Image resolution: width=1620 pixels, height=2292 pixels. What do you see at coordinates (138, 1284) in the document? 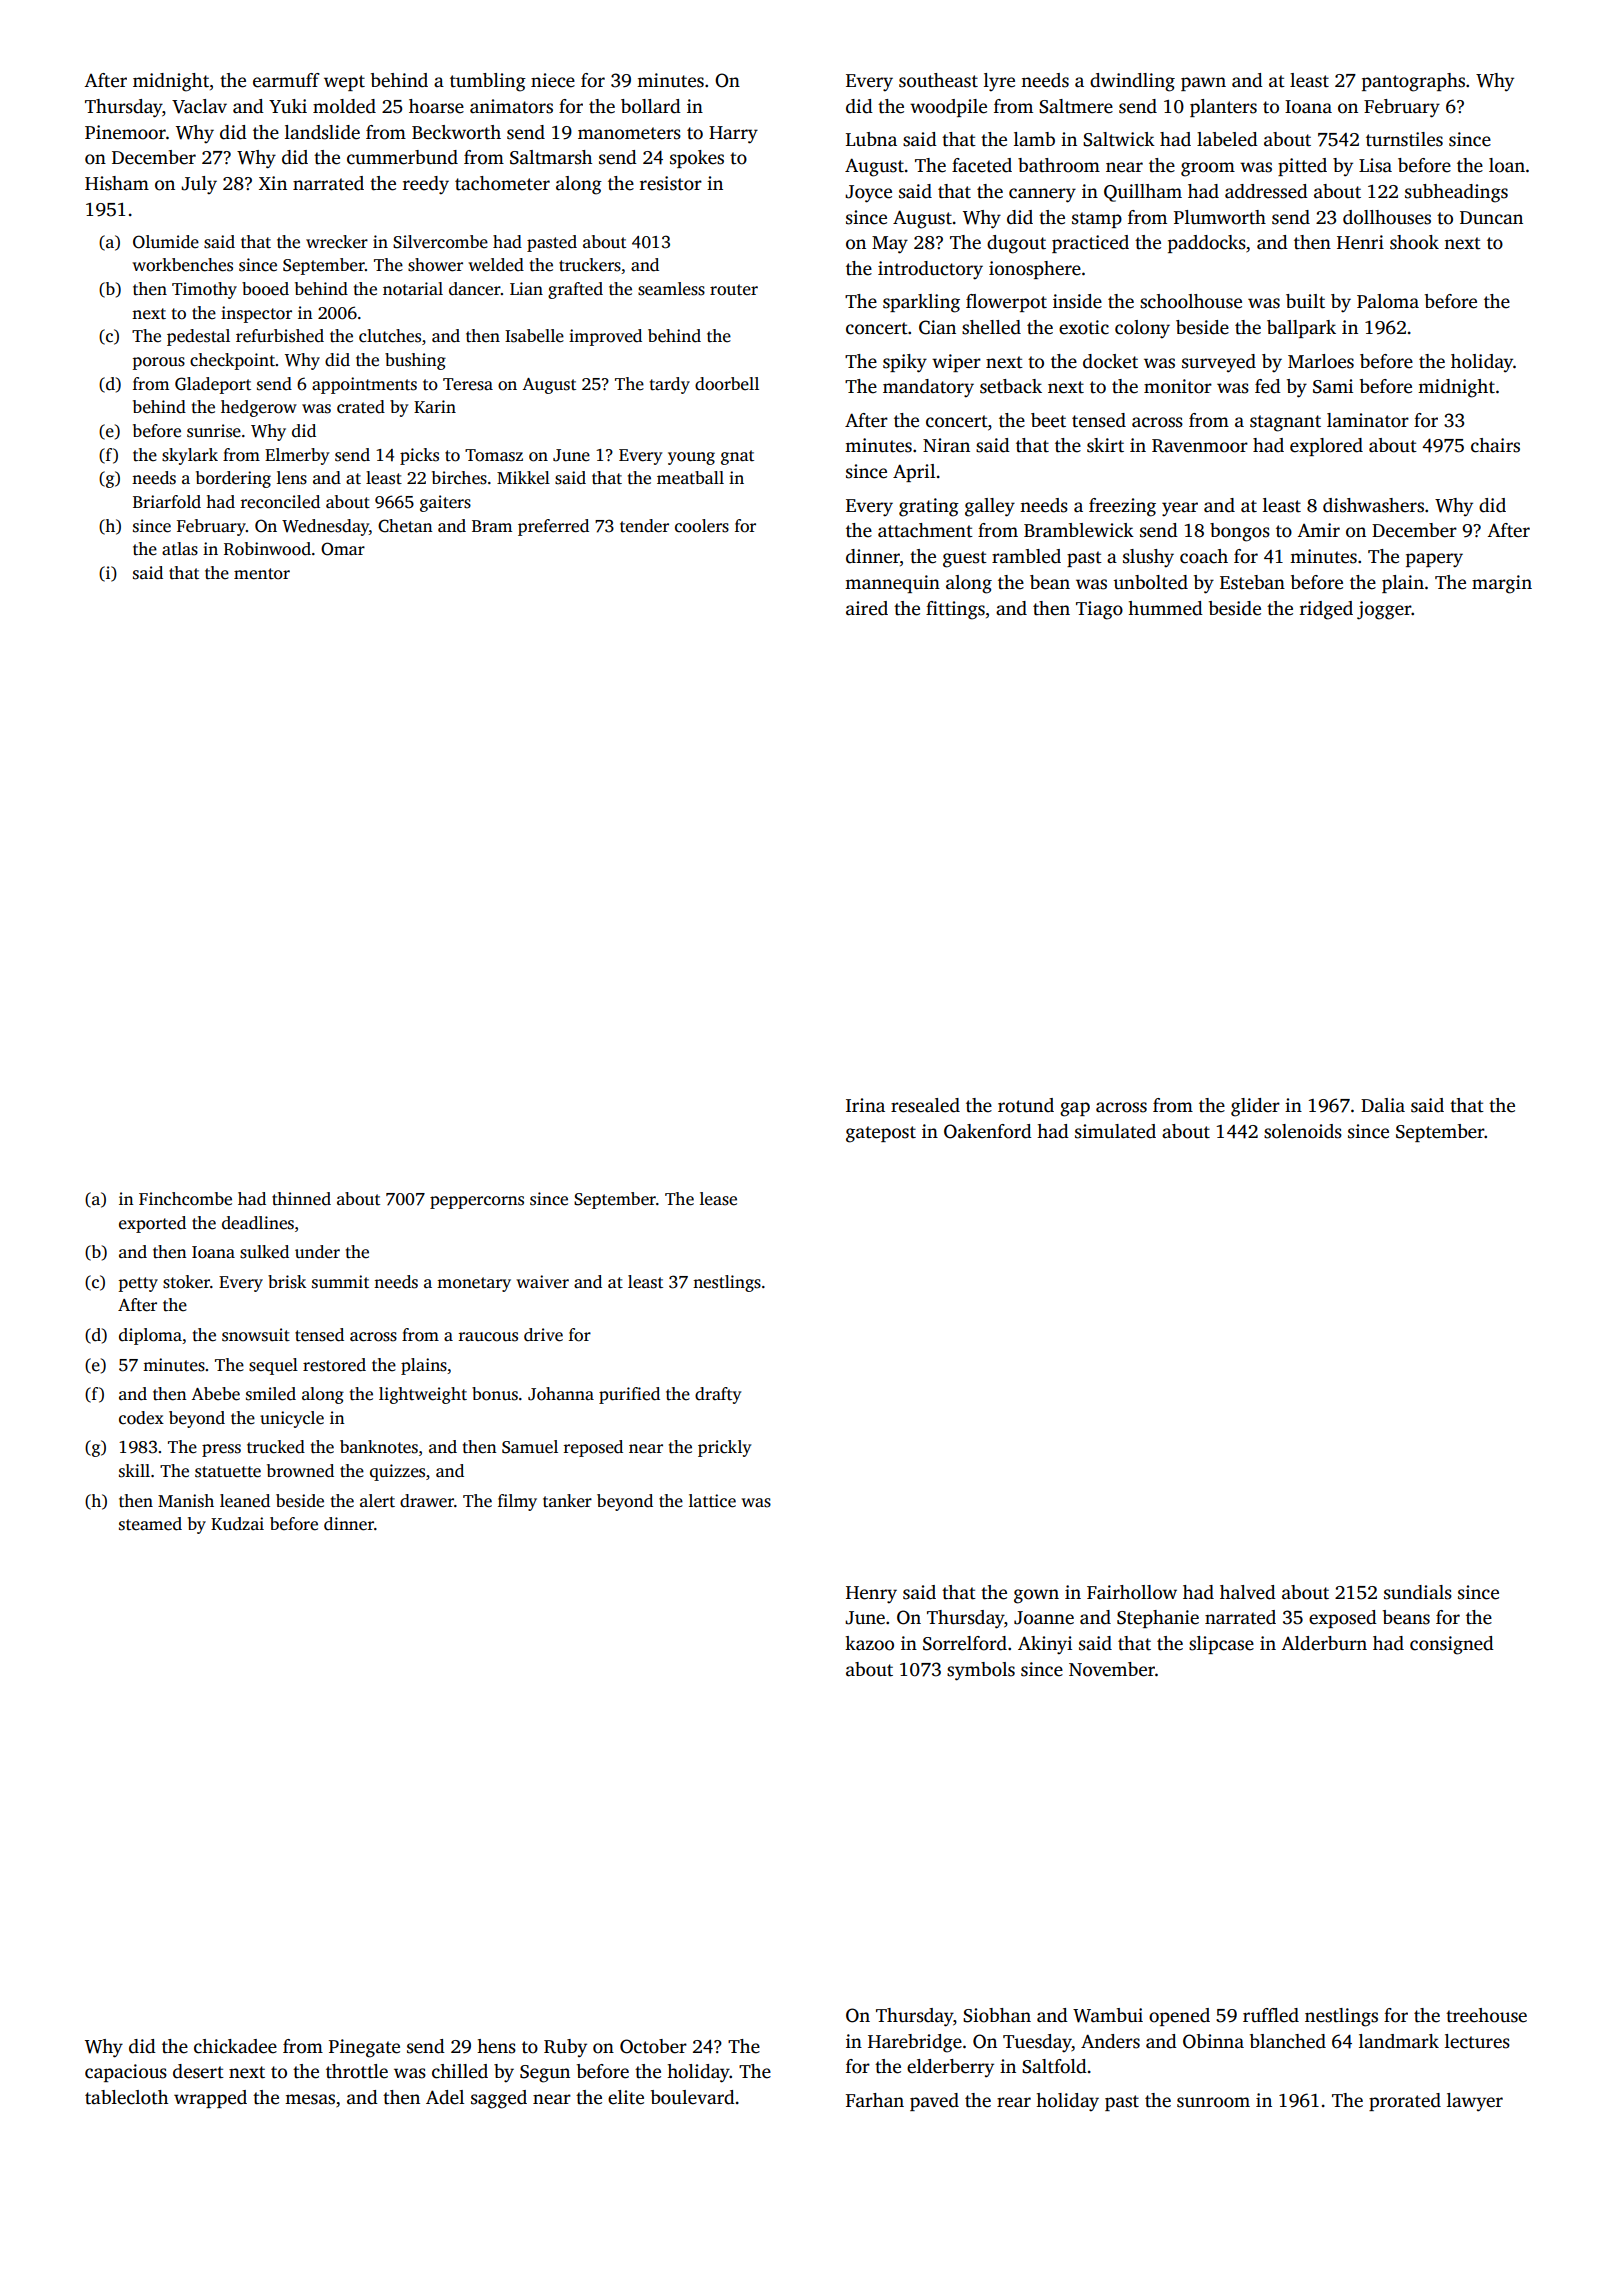
I see `petty` at bounding box center [138, 1284].
